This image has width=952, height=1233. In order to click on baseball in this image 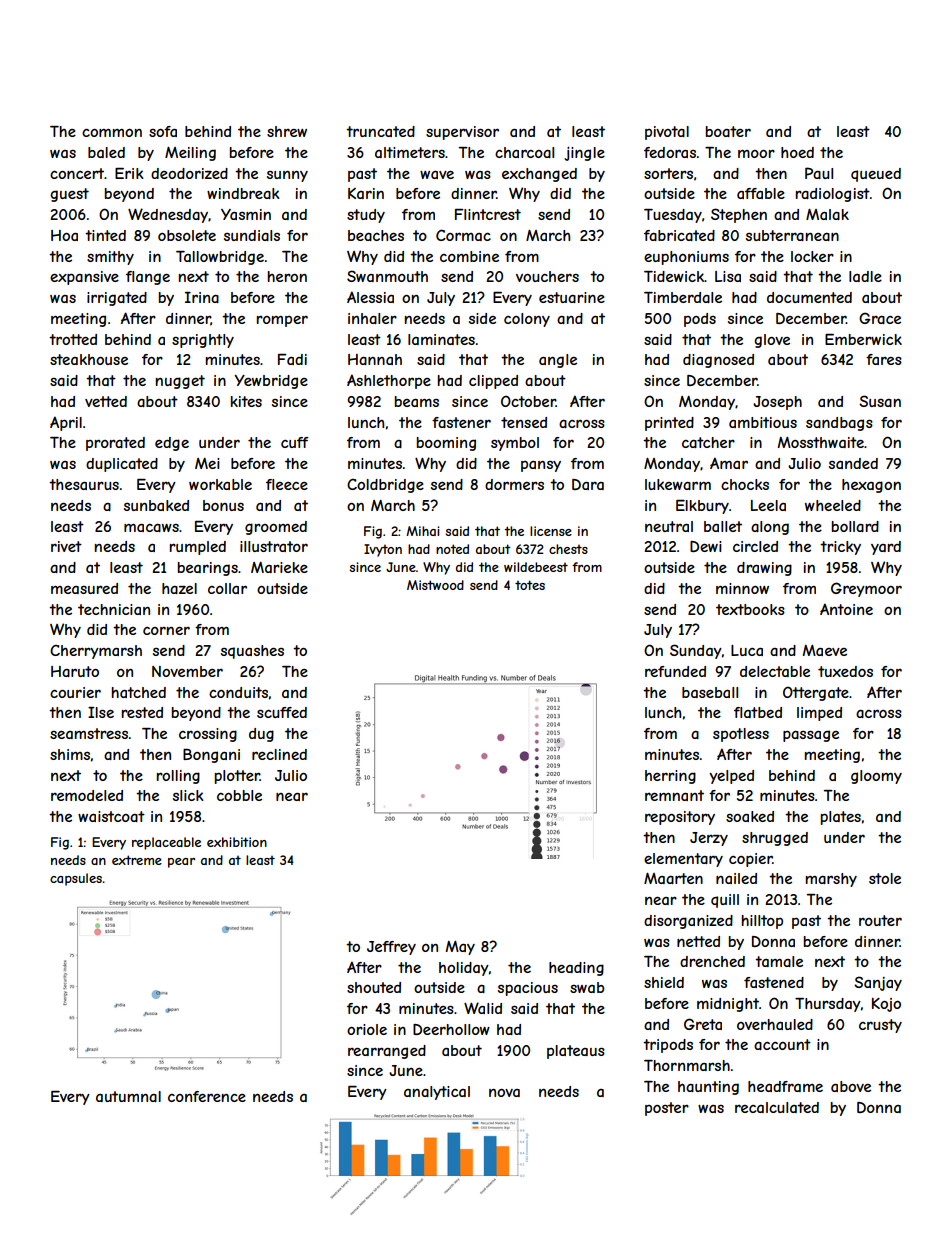, I will do `click(710, 692)`.
